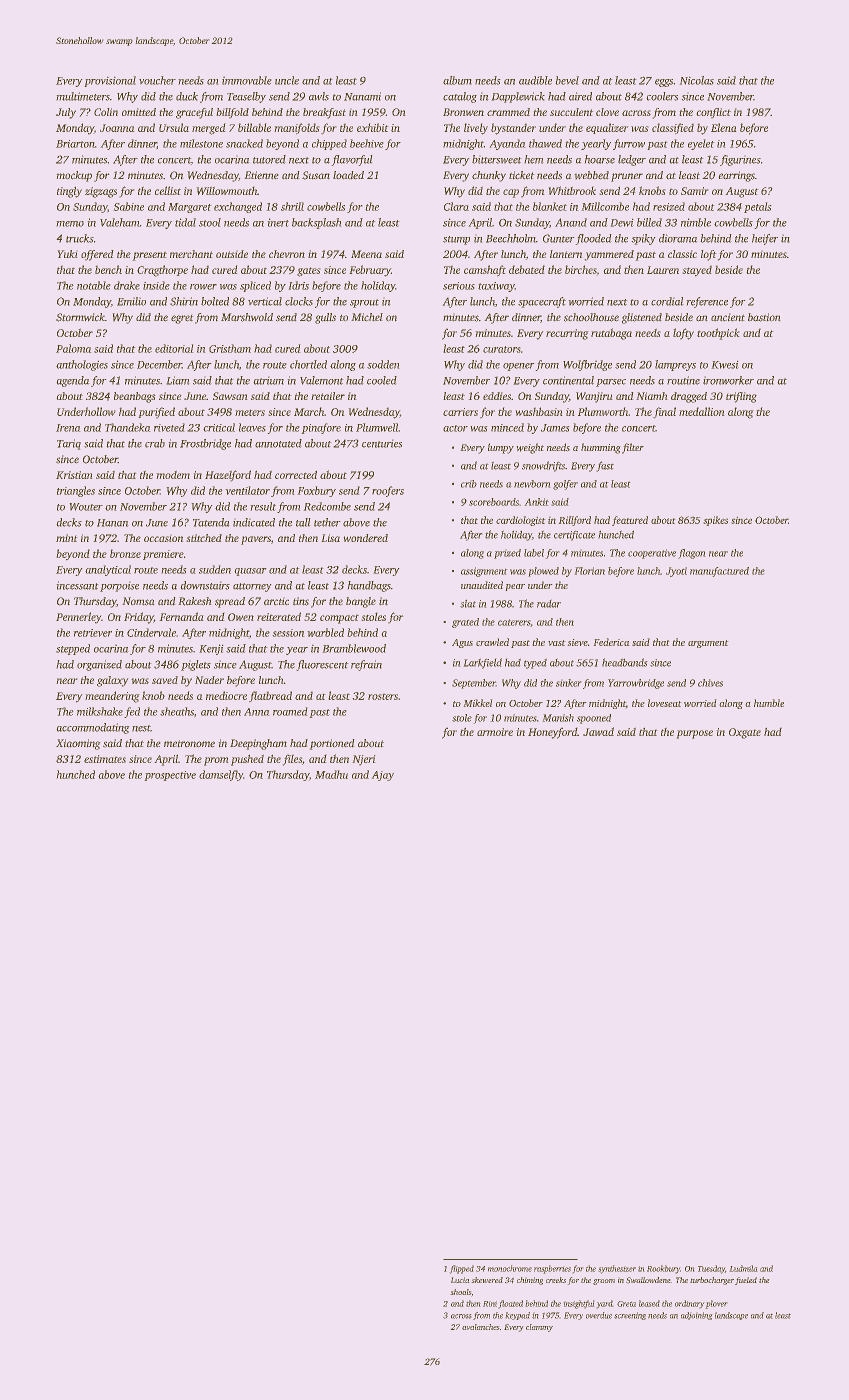 The image size is (849, 1400). I want to click on schoolhouse, so click(591, 317).
